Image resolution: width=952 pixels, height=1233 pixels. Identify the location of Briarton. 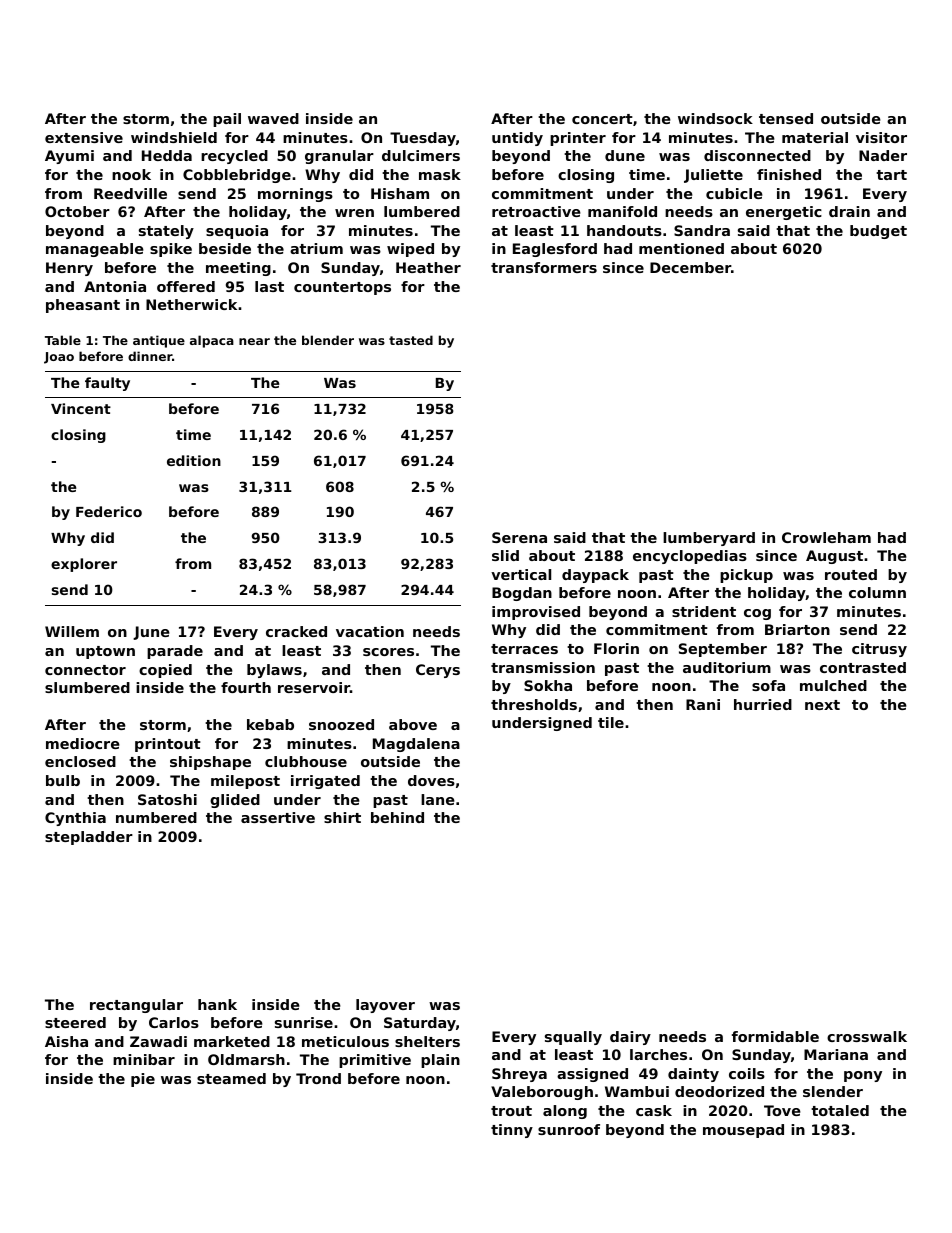
(797, 629).
